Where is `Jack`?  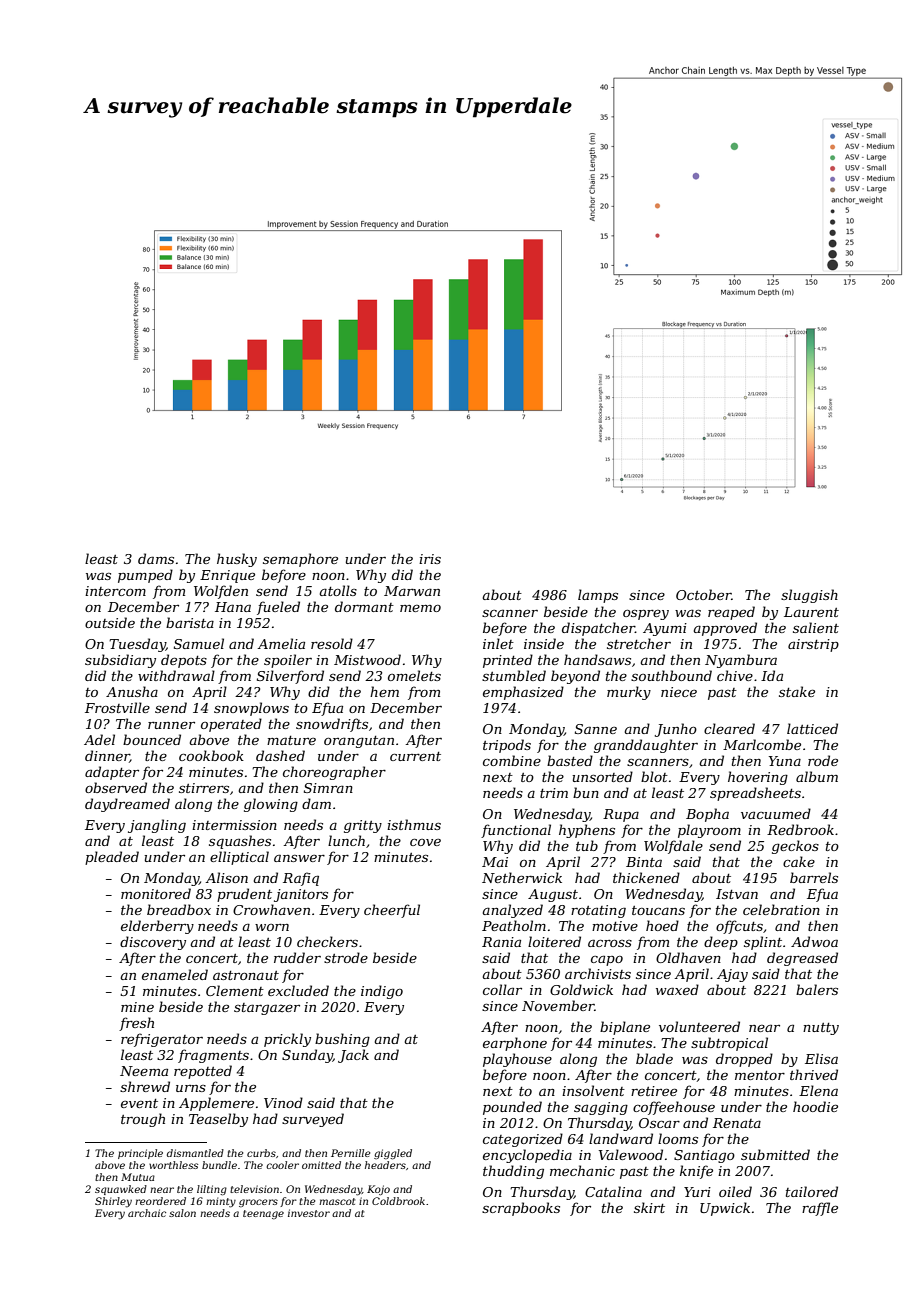 Jack is located at coordinates (353, 1056).
